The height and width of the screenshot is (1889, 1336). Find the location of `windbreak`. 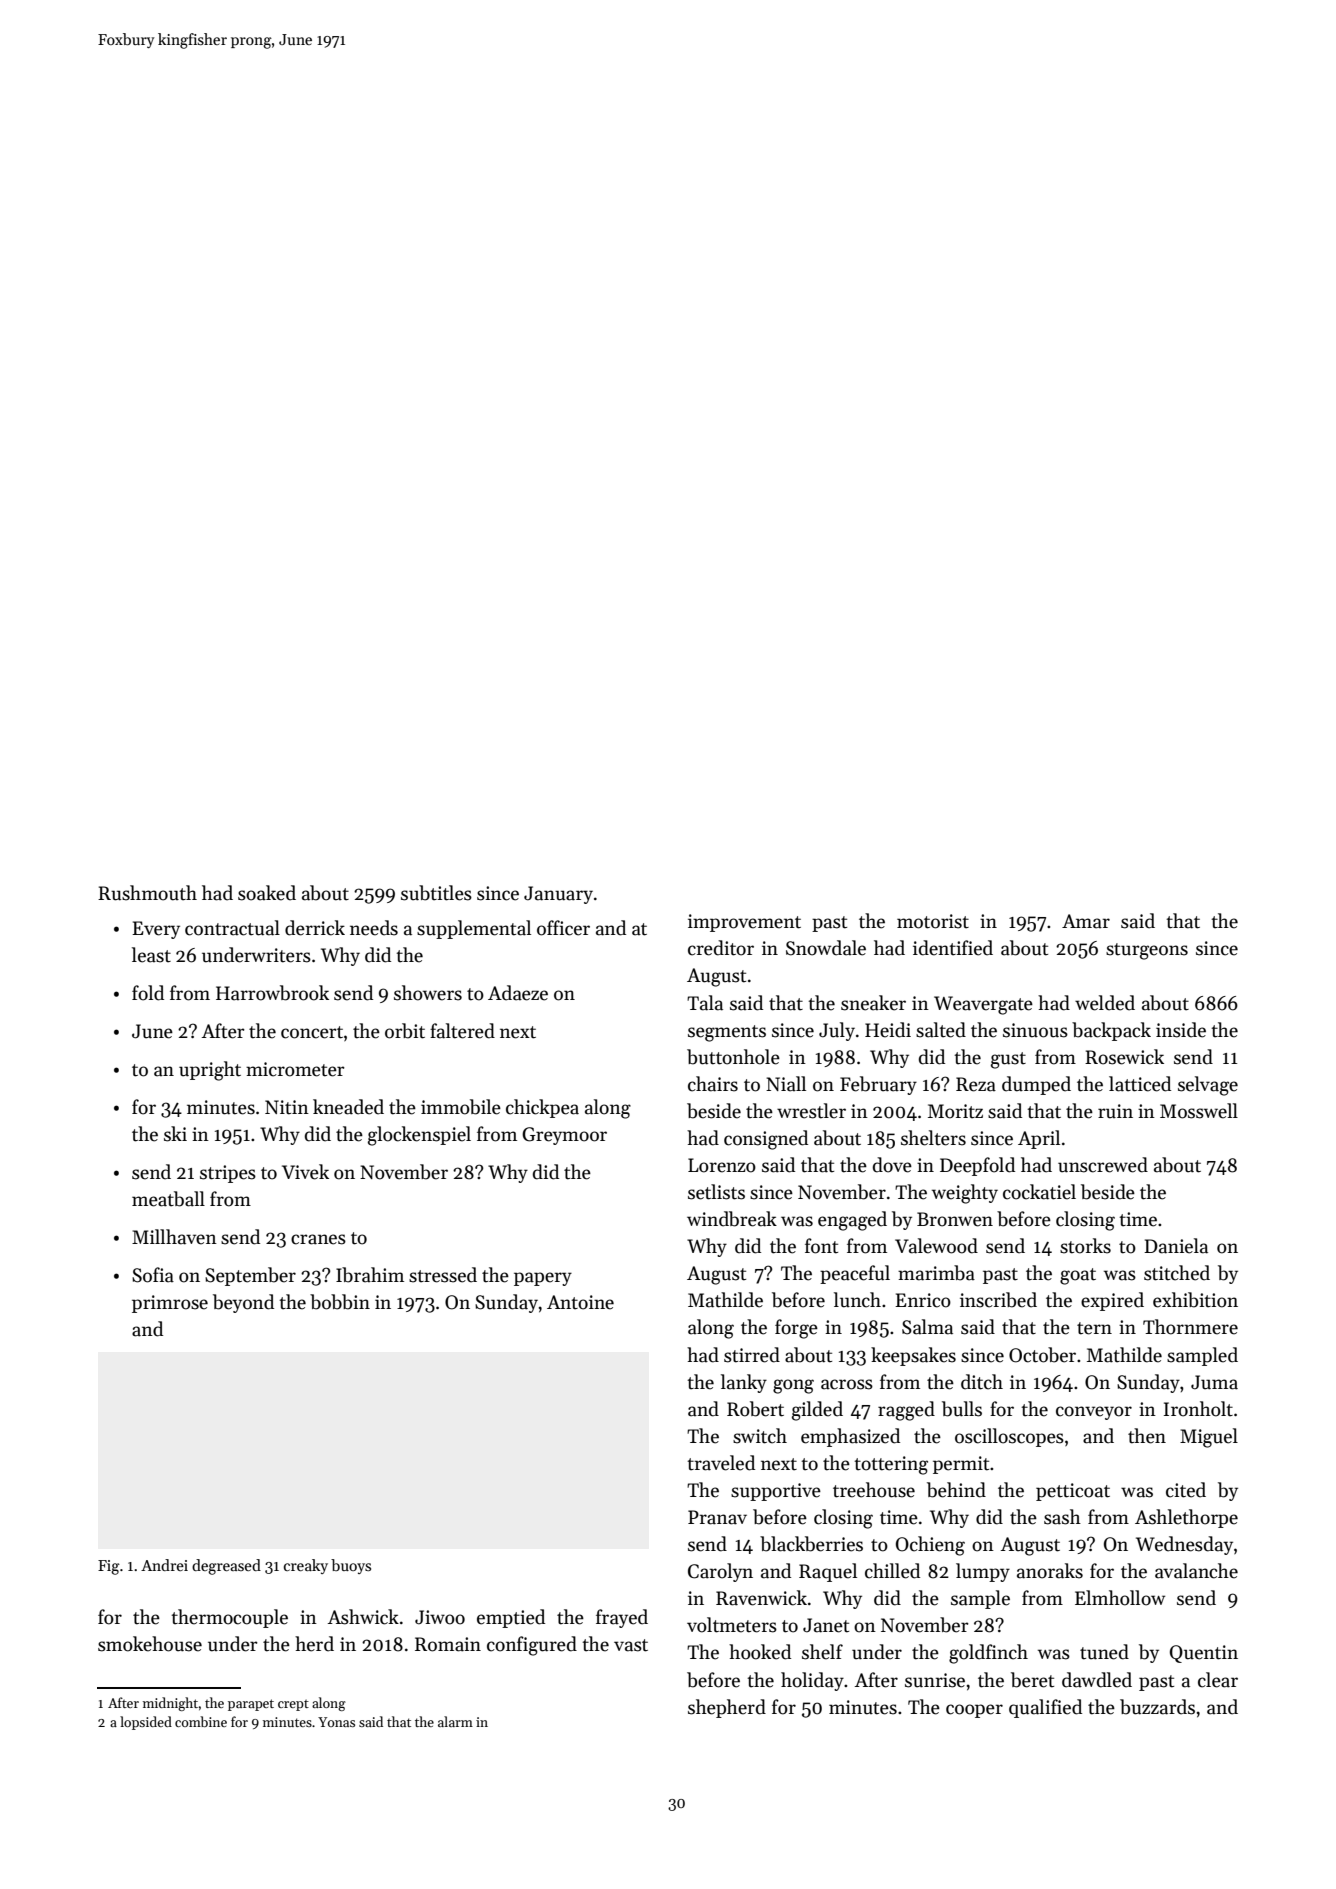

windbreak is located at coordinates (732, 1219).
